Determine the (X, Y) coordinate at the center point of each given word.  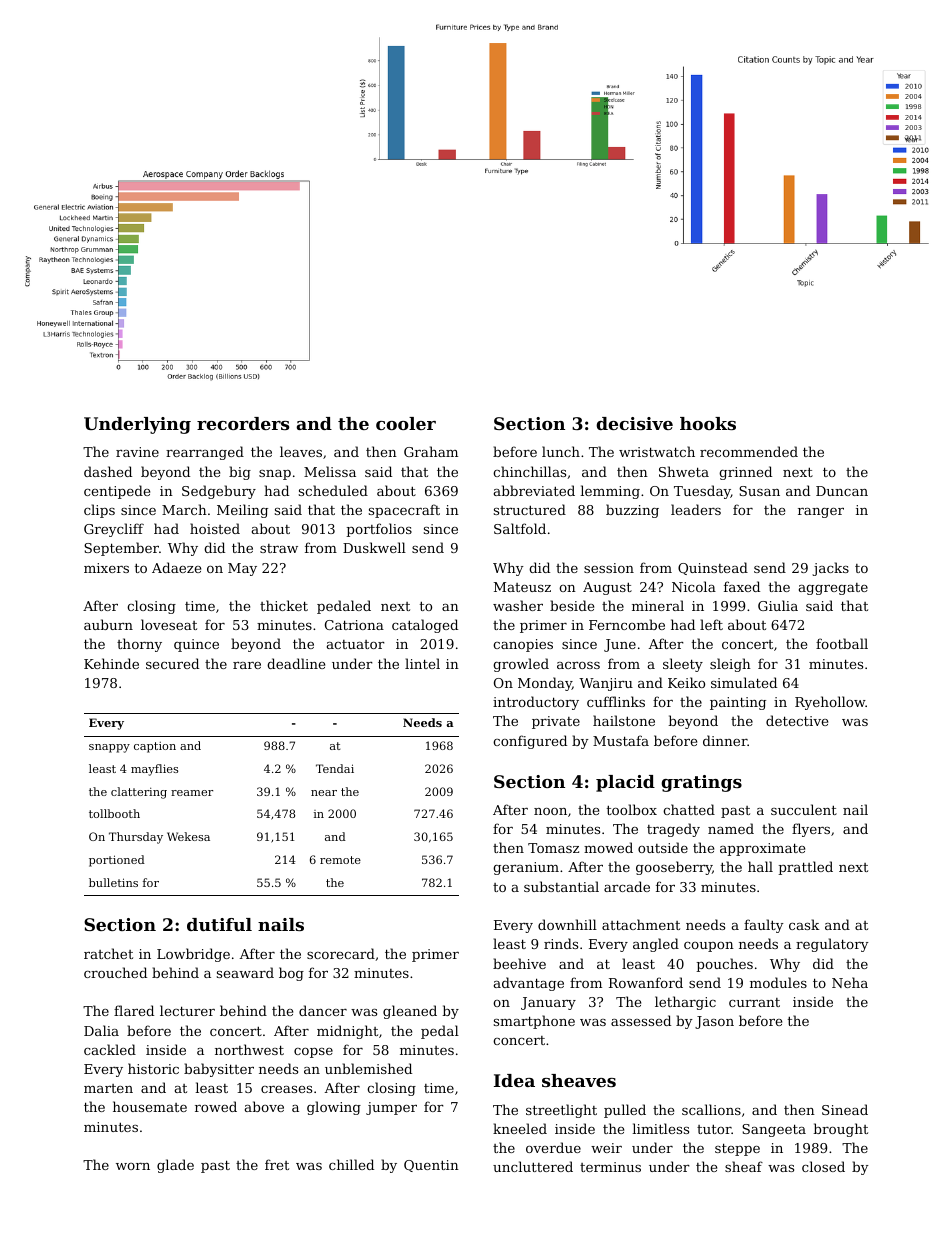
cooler (406, 423)
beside (572, 605)
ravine (137, 452)
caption (155, 747)
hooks (708, 423)
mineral (658, 605)
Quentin (431, 1166)
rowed (216, 1106)
